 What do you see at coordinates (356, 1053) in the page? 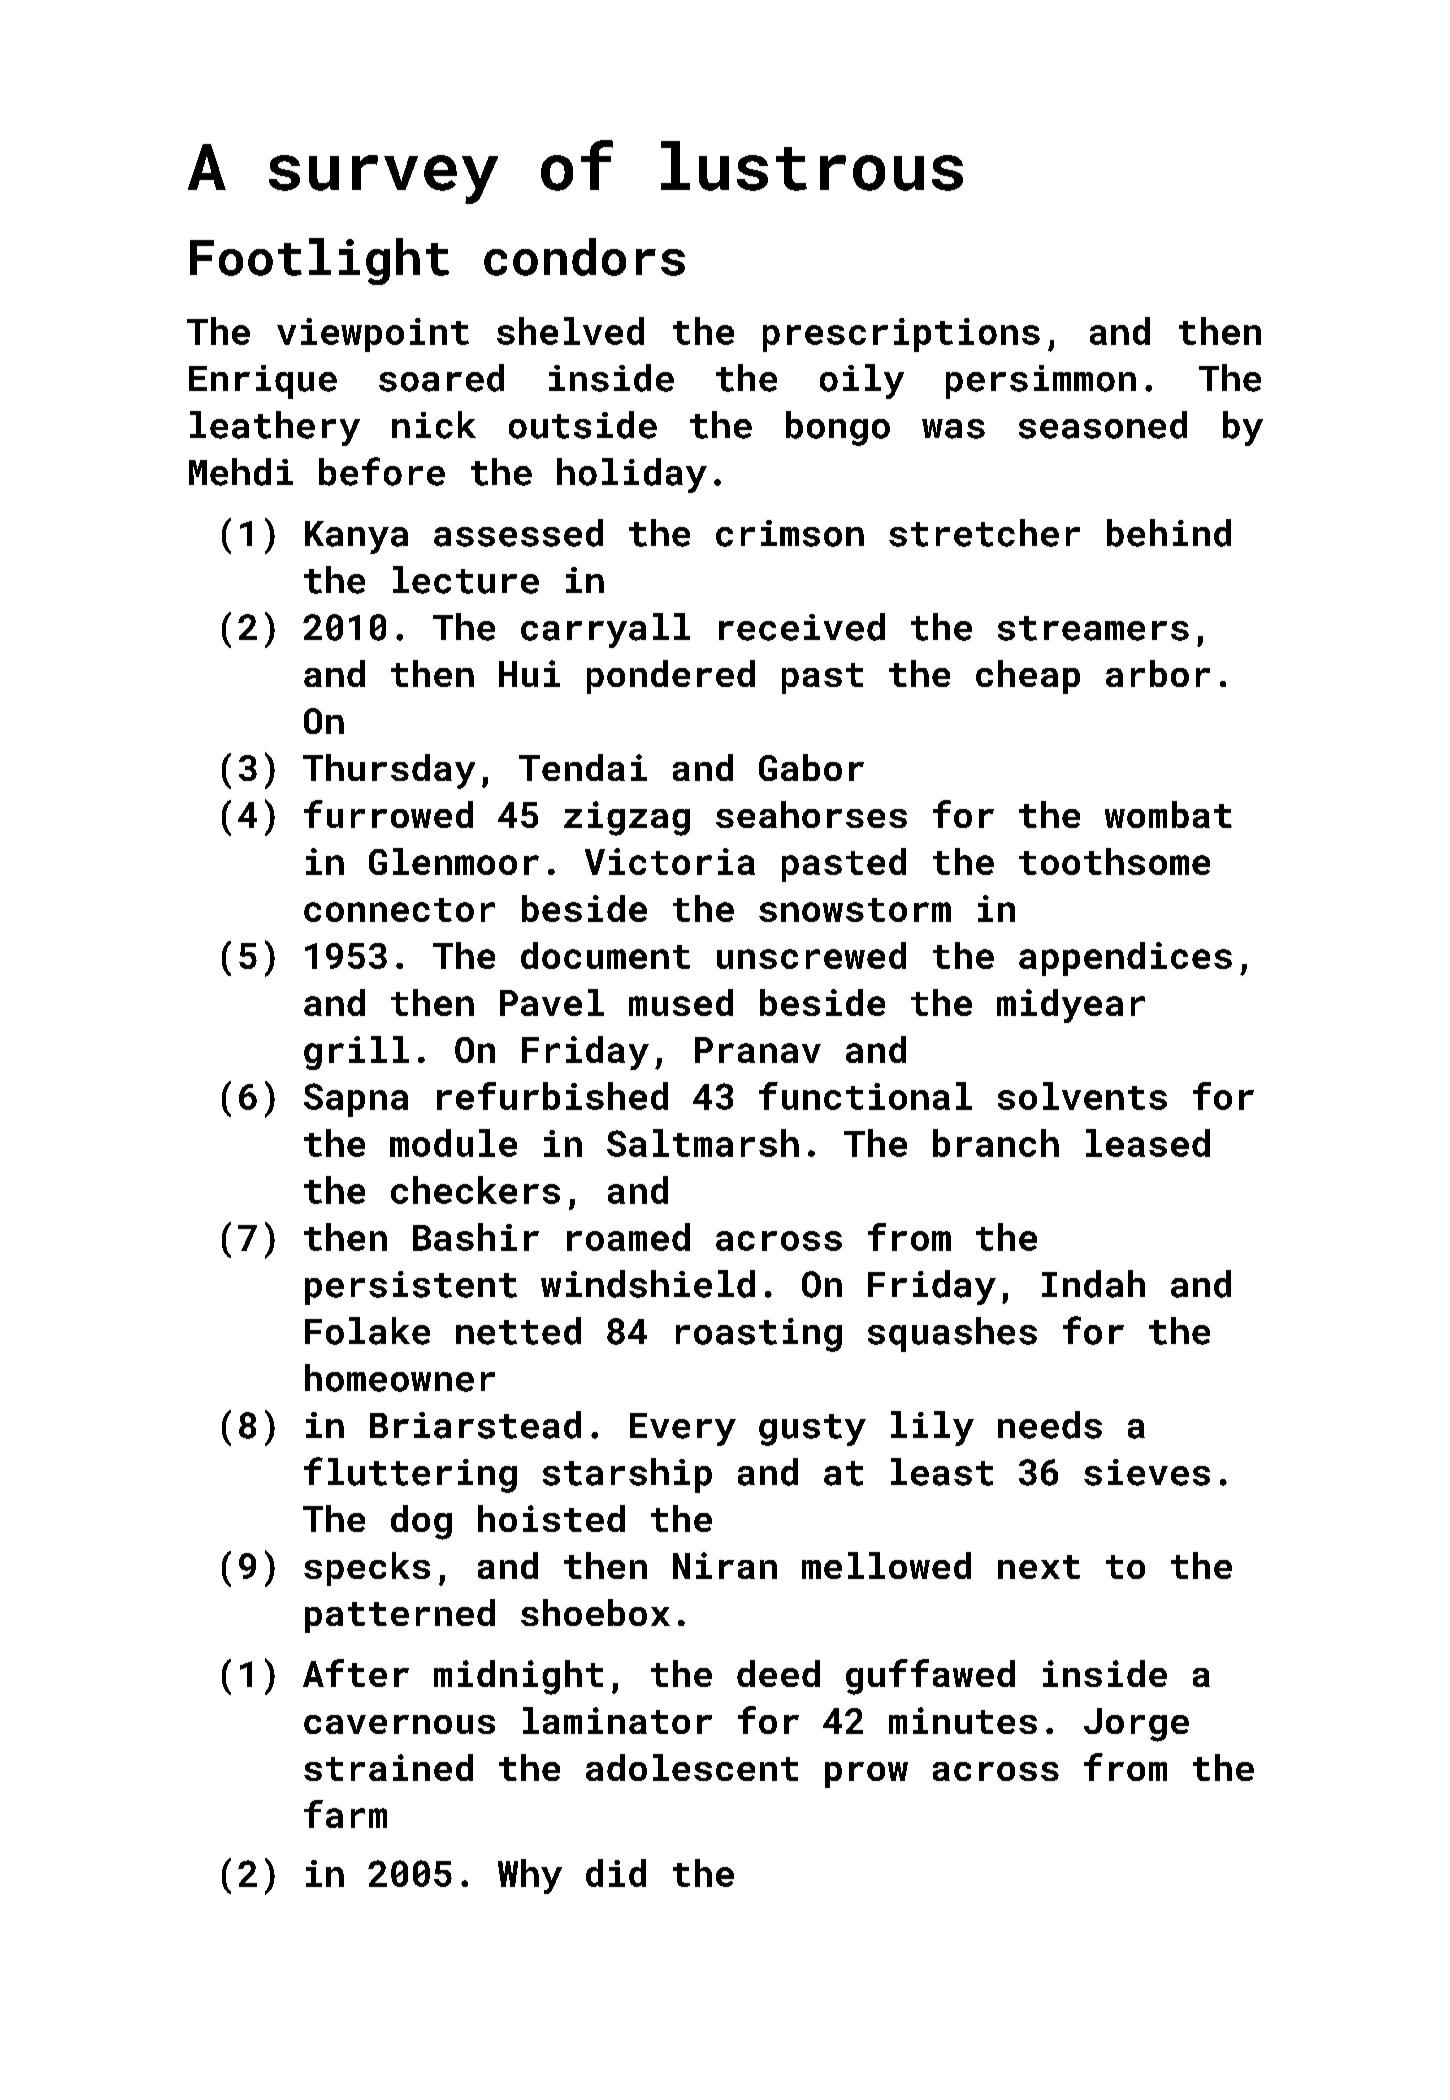
I see `grill` at bounding box center [356, 1053].
